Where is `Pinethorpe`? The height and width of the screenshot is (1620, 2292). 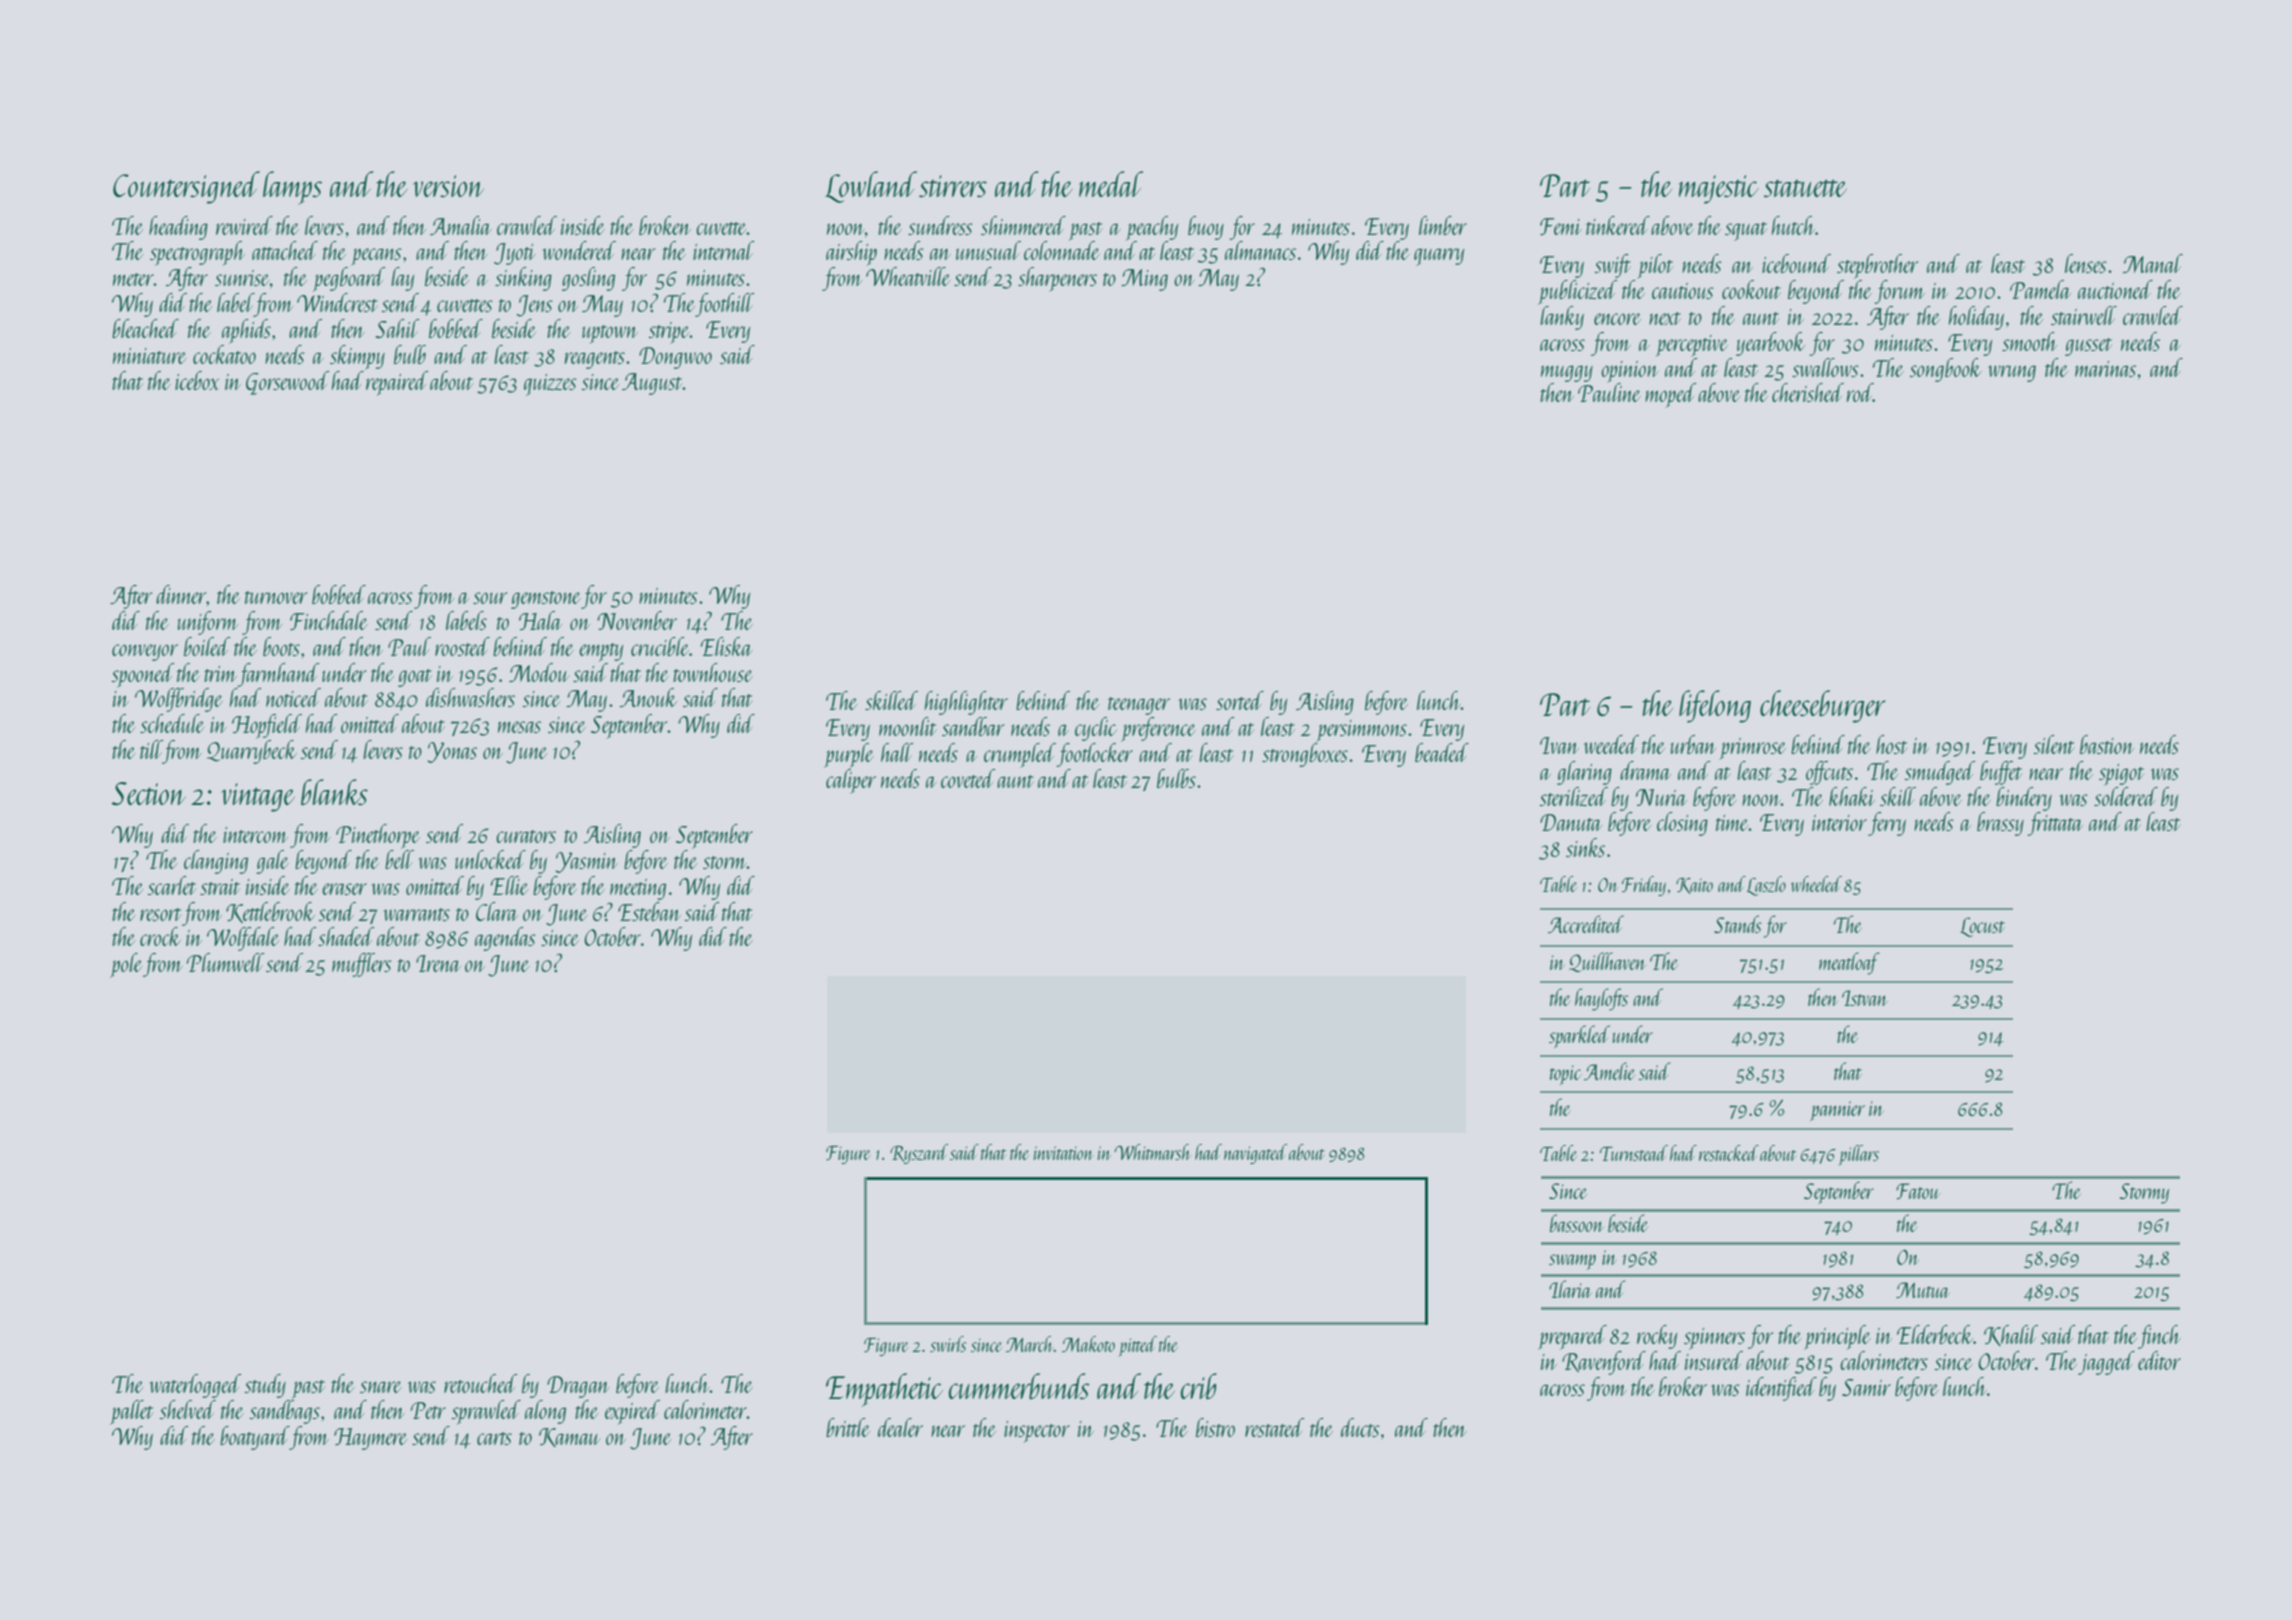
Pinethorpe is located at coordinates (378, 836).
